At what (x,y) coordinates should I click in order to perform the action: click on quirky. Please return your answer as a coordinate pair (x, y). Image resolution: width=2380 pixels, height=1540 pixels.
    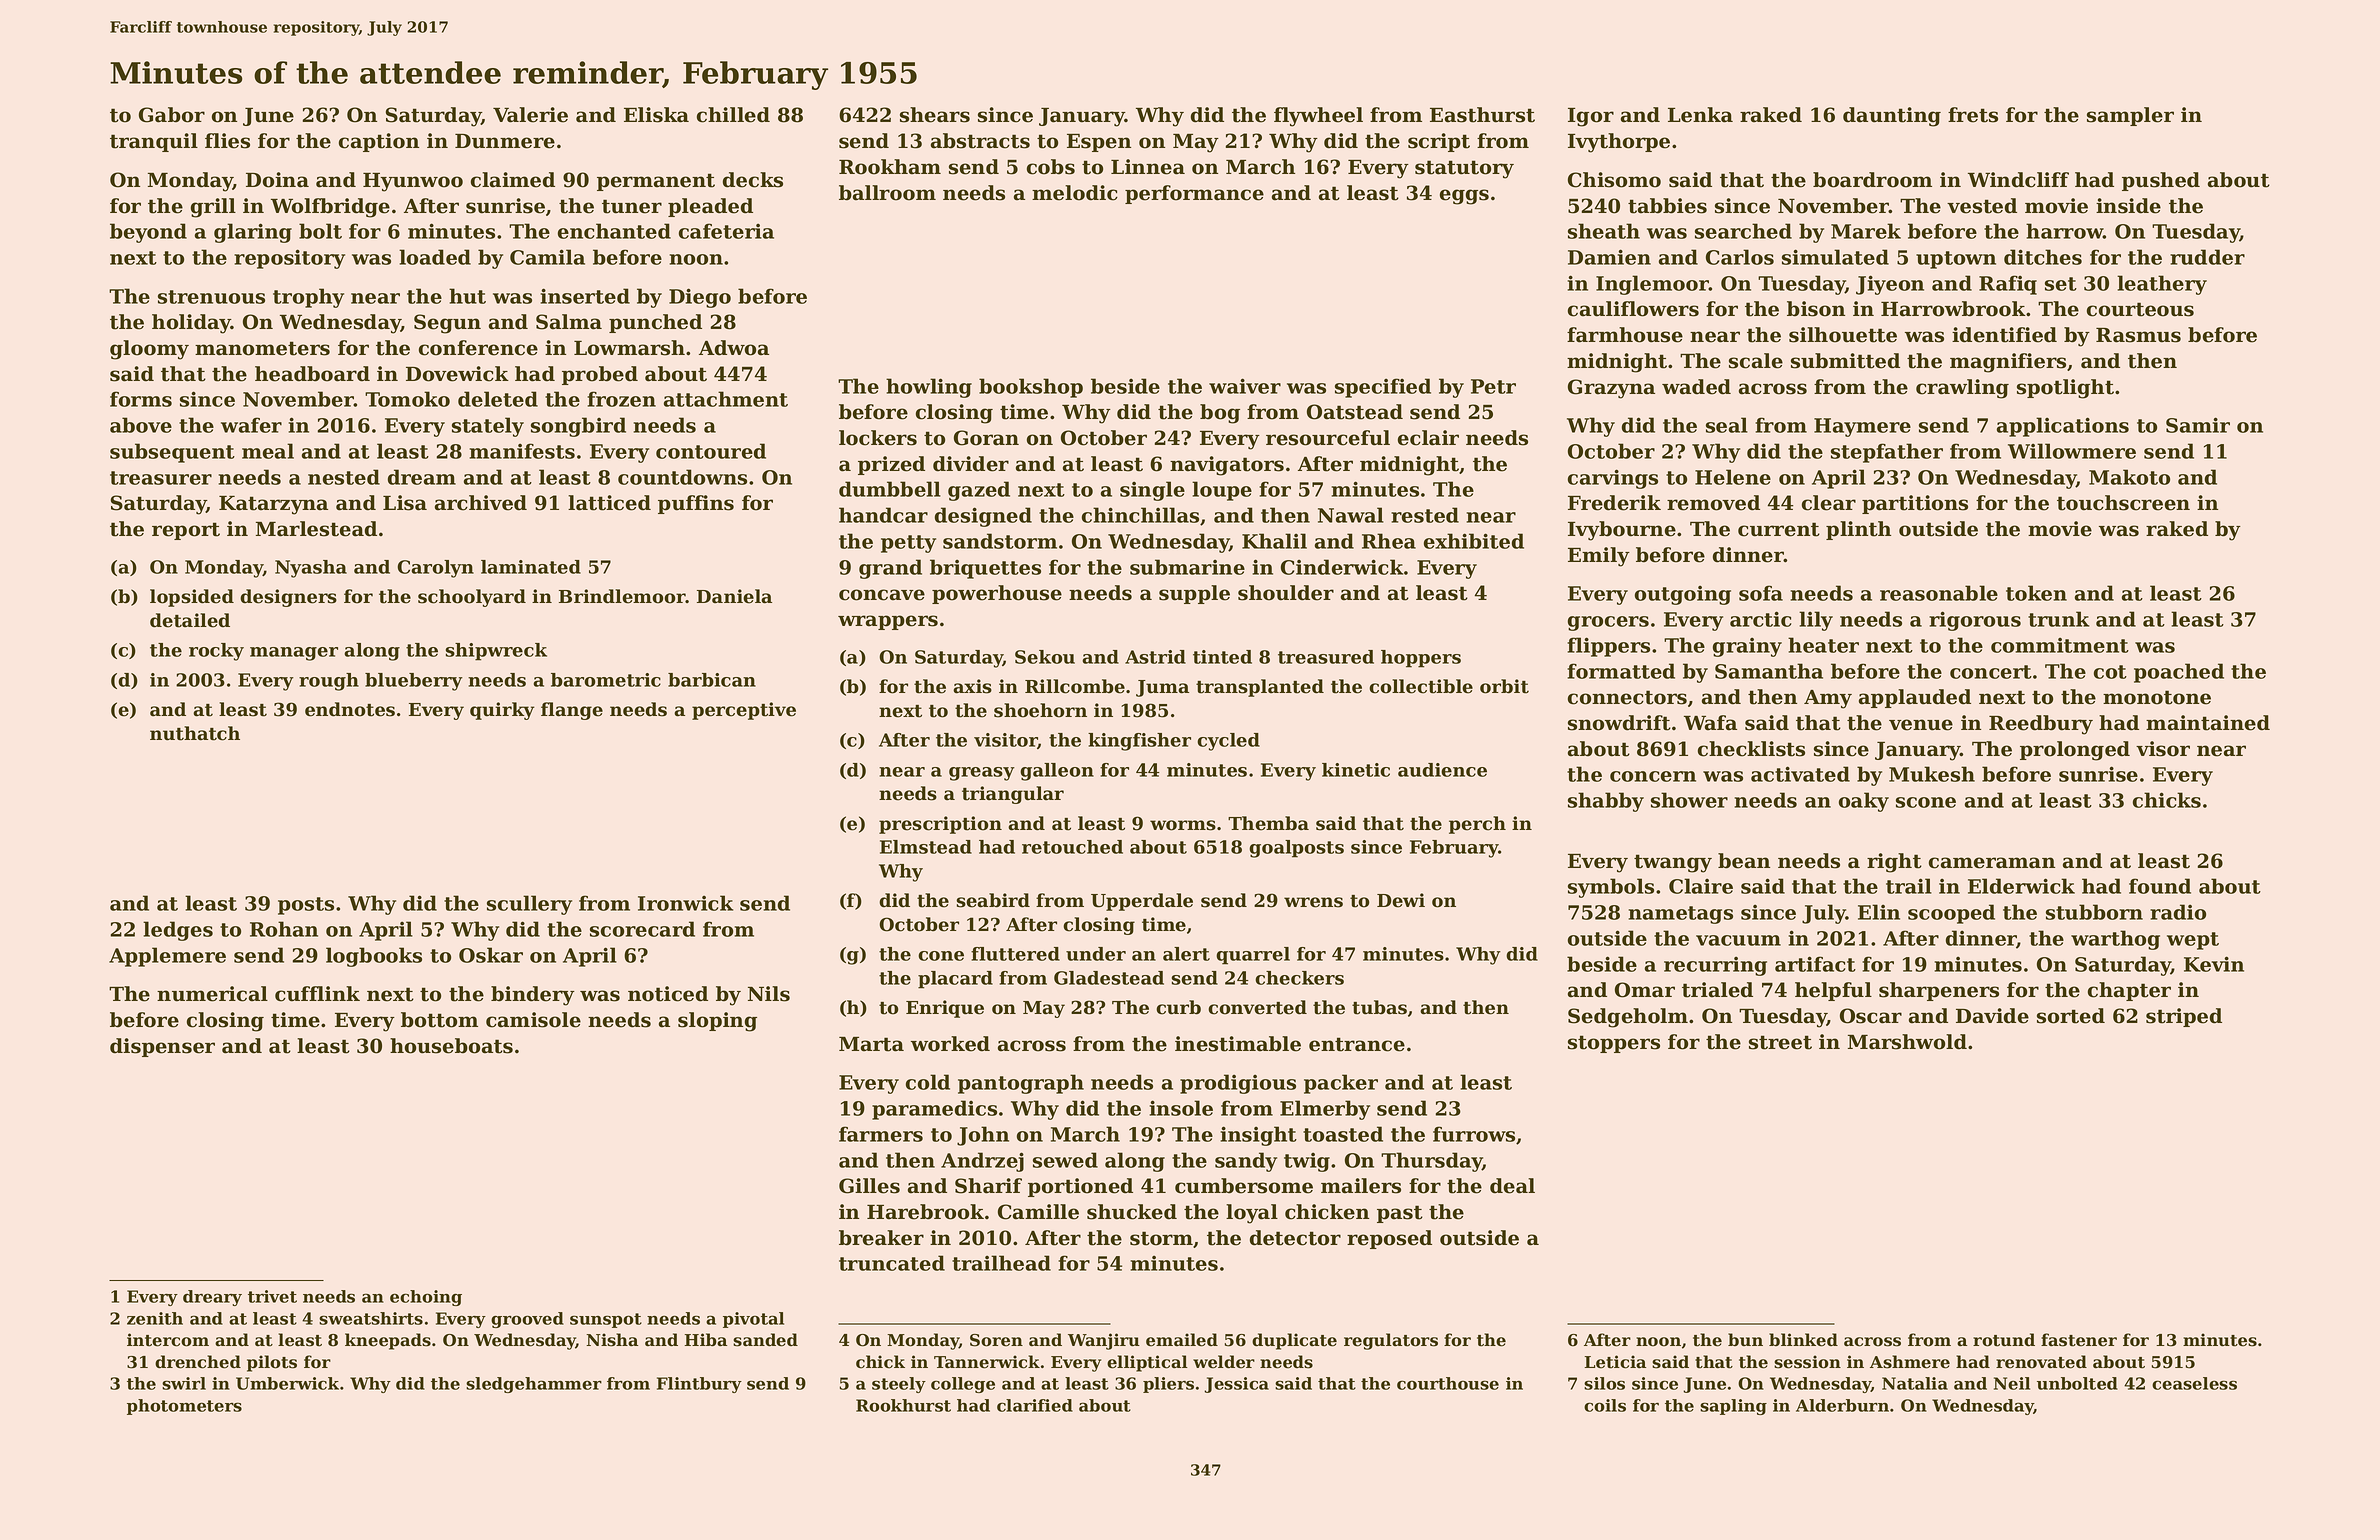
    Looking at the image, I should click on (502, 711).
